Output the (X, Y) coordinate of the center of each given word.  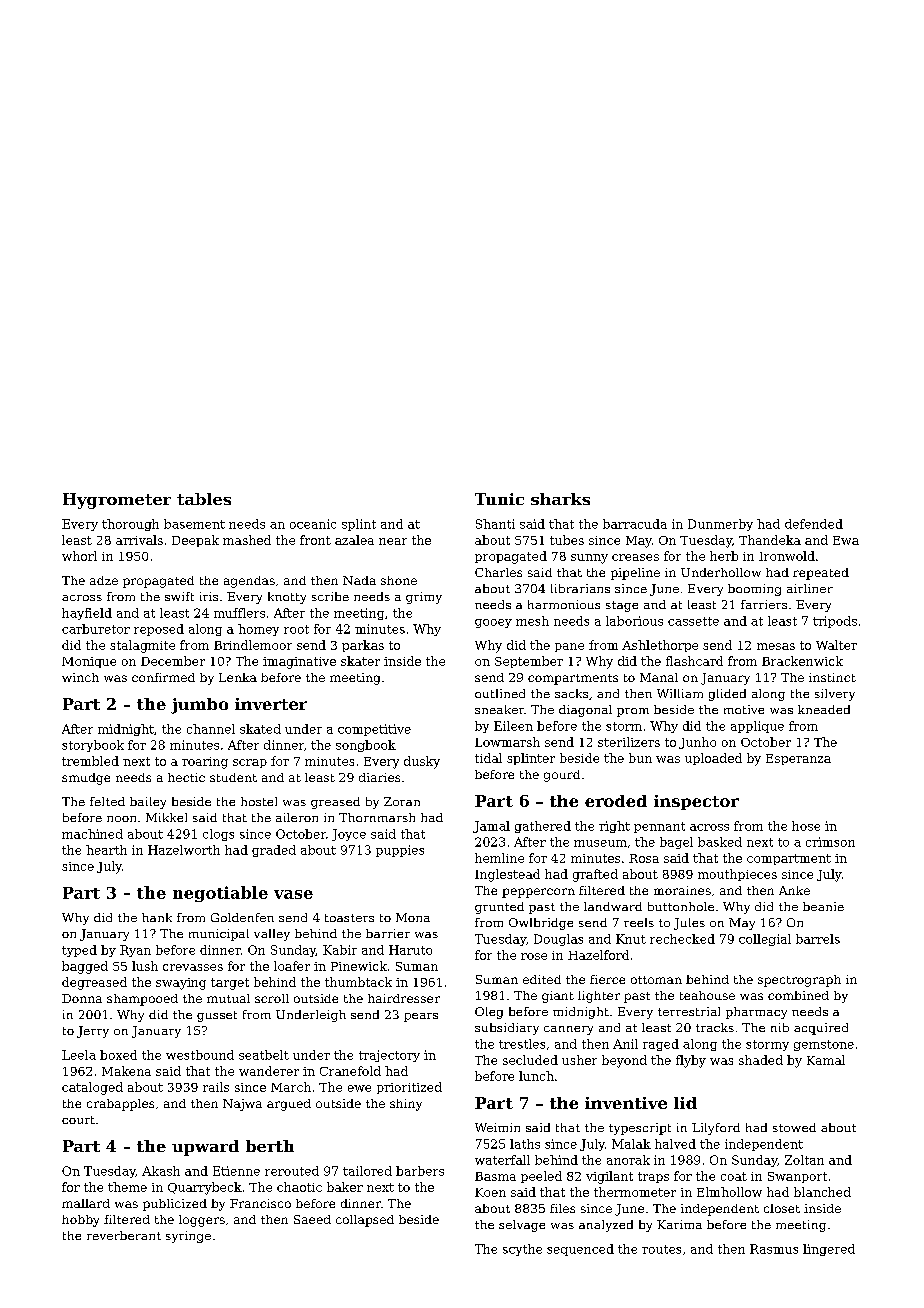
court (78, 1120)
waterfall (502, 1160)
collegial (765, 940)
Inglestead (507, 875)
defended (814, 524)
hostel (259, 801)
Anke (794, 890)
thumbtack (358, 982)
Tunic (499, 499)
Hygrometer (117, 501)
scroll (272, 998)
